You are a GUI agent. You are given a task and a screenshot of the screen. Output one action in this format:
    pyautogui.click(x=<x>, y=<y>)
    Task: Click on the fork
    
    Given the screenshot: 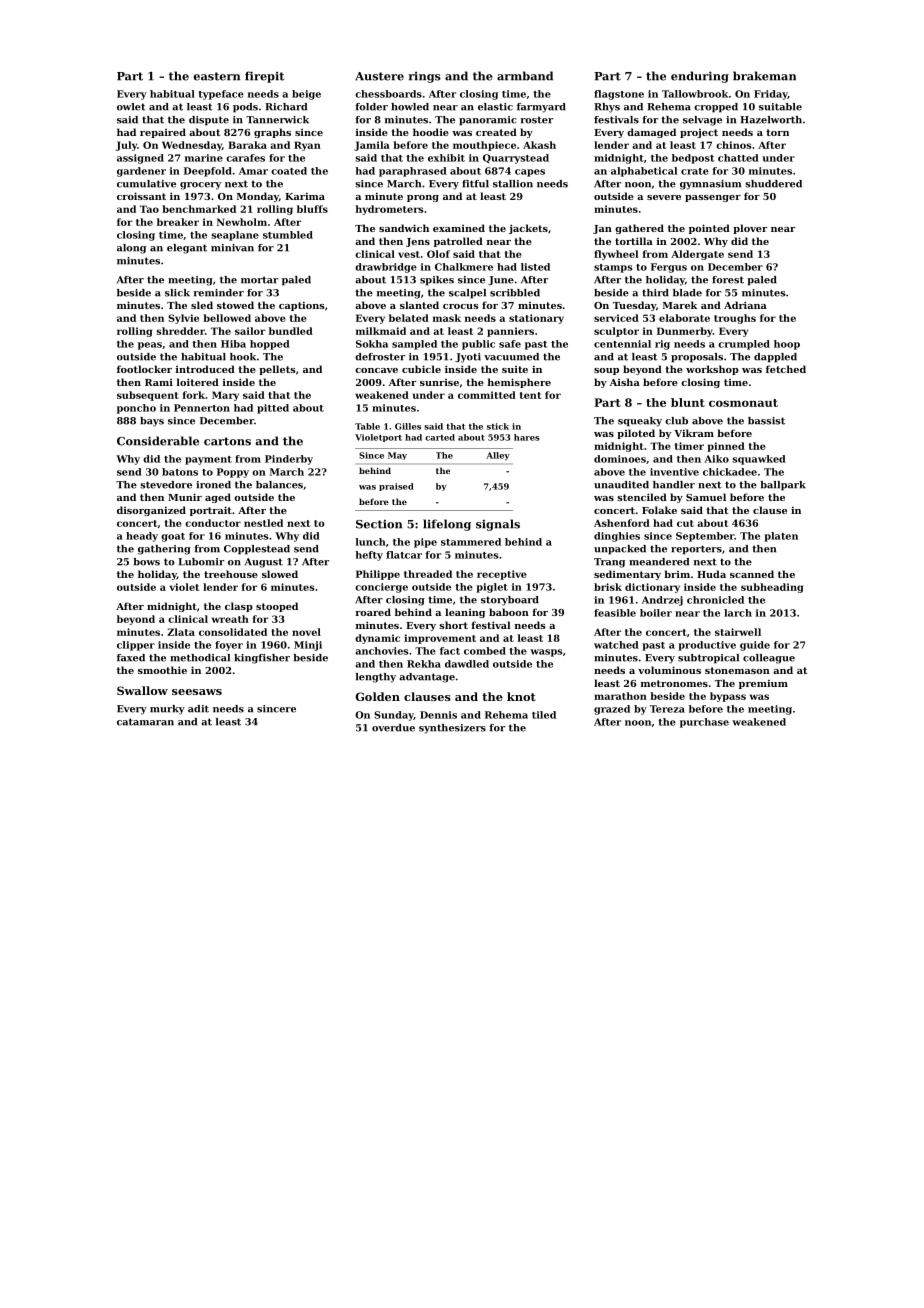 What is the action you would take?
    pyautogui.click(x=194, y=395)
